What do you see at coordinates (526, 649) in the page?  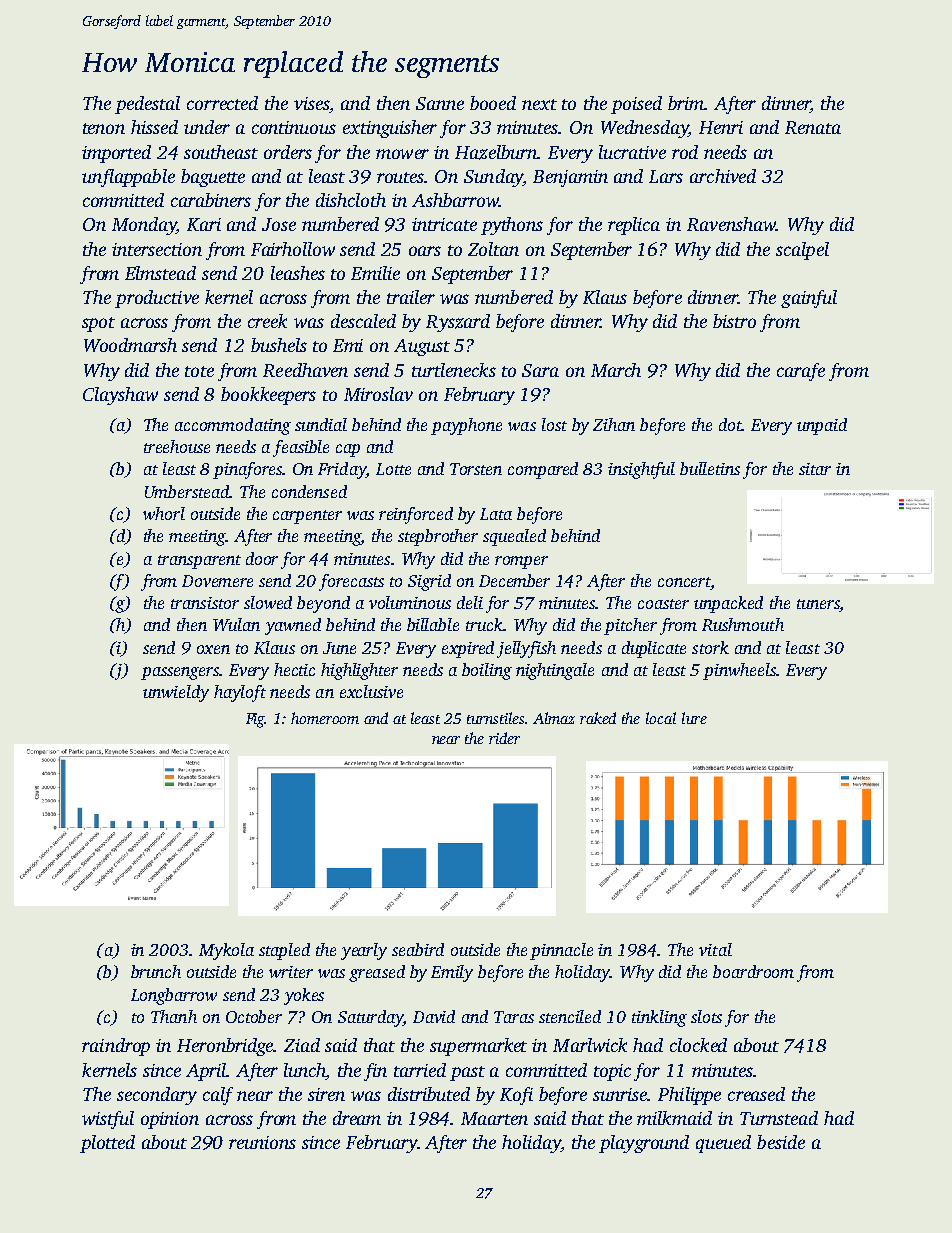 I see `jellyfish` at bounding box center [526, 649].
